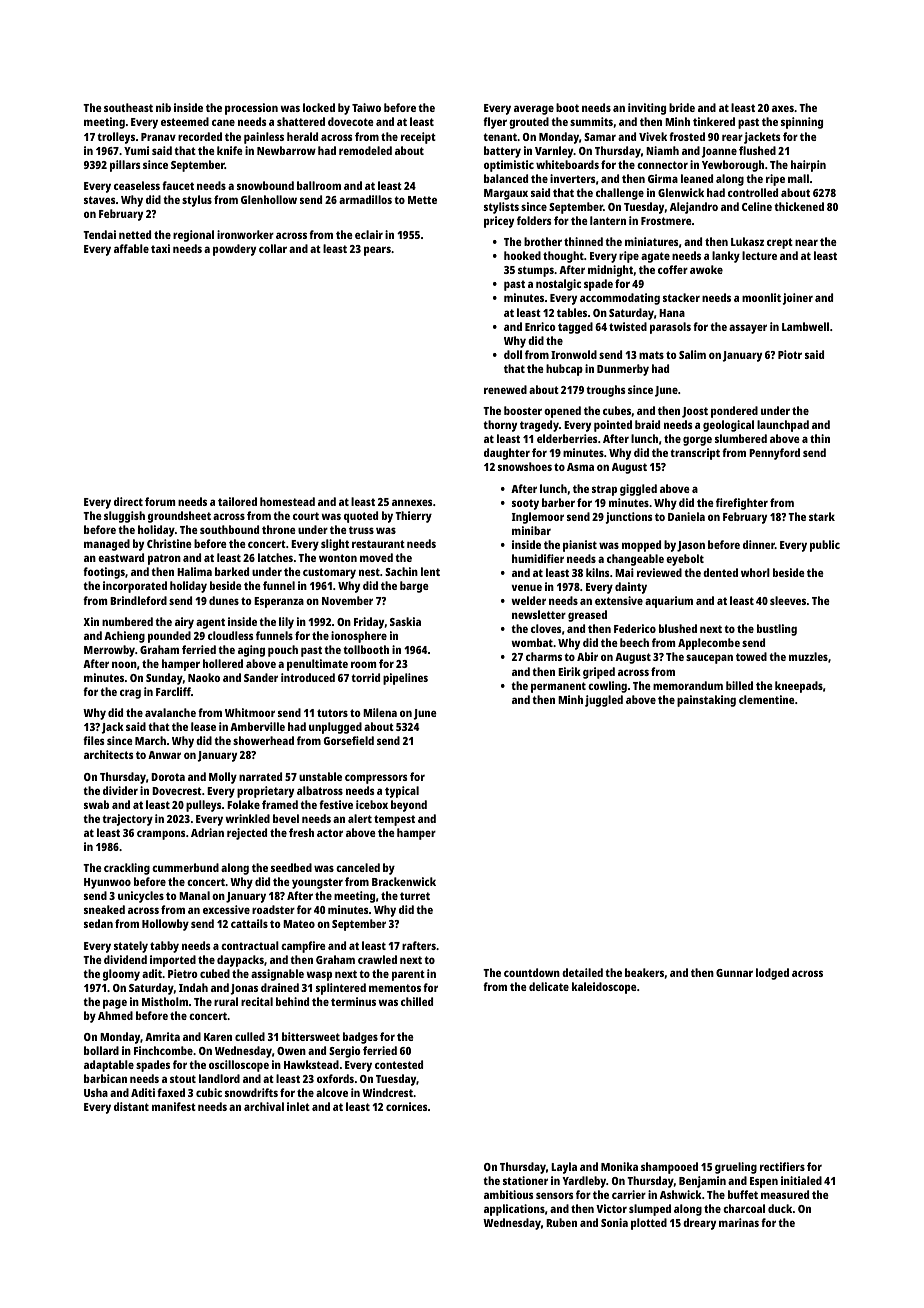  I want to click on cattails, so click(249, 923).
